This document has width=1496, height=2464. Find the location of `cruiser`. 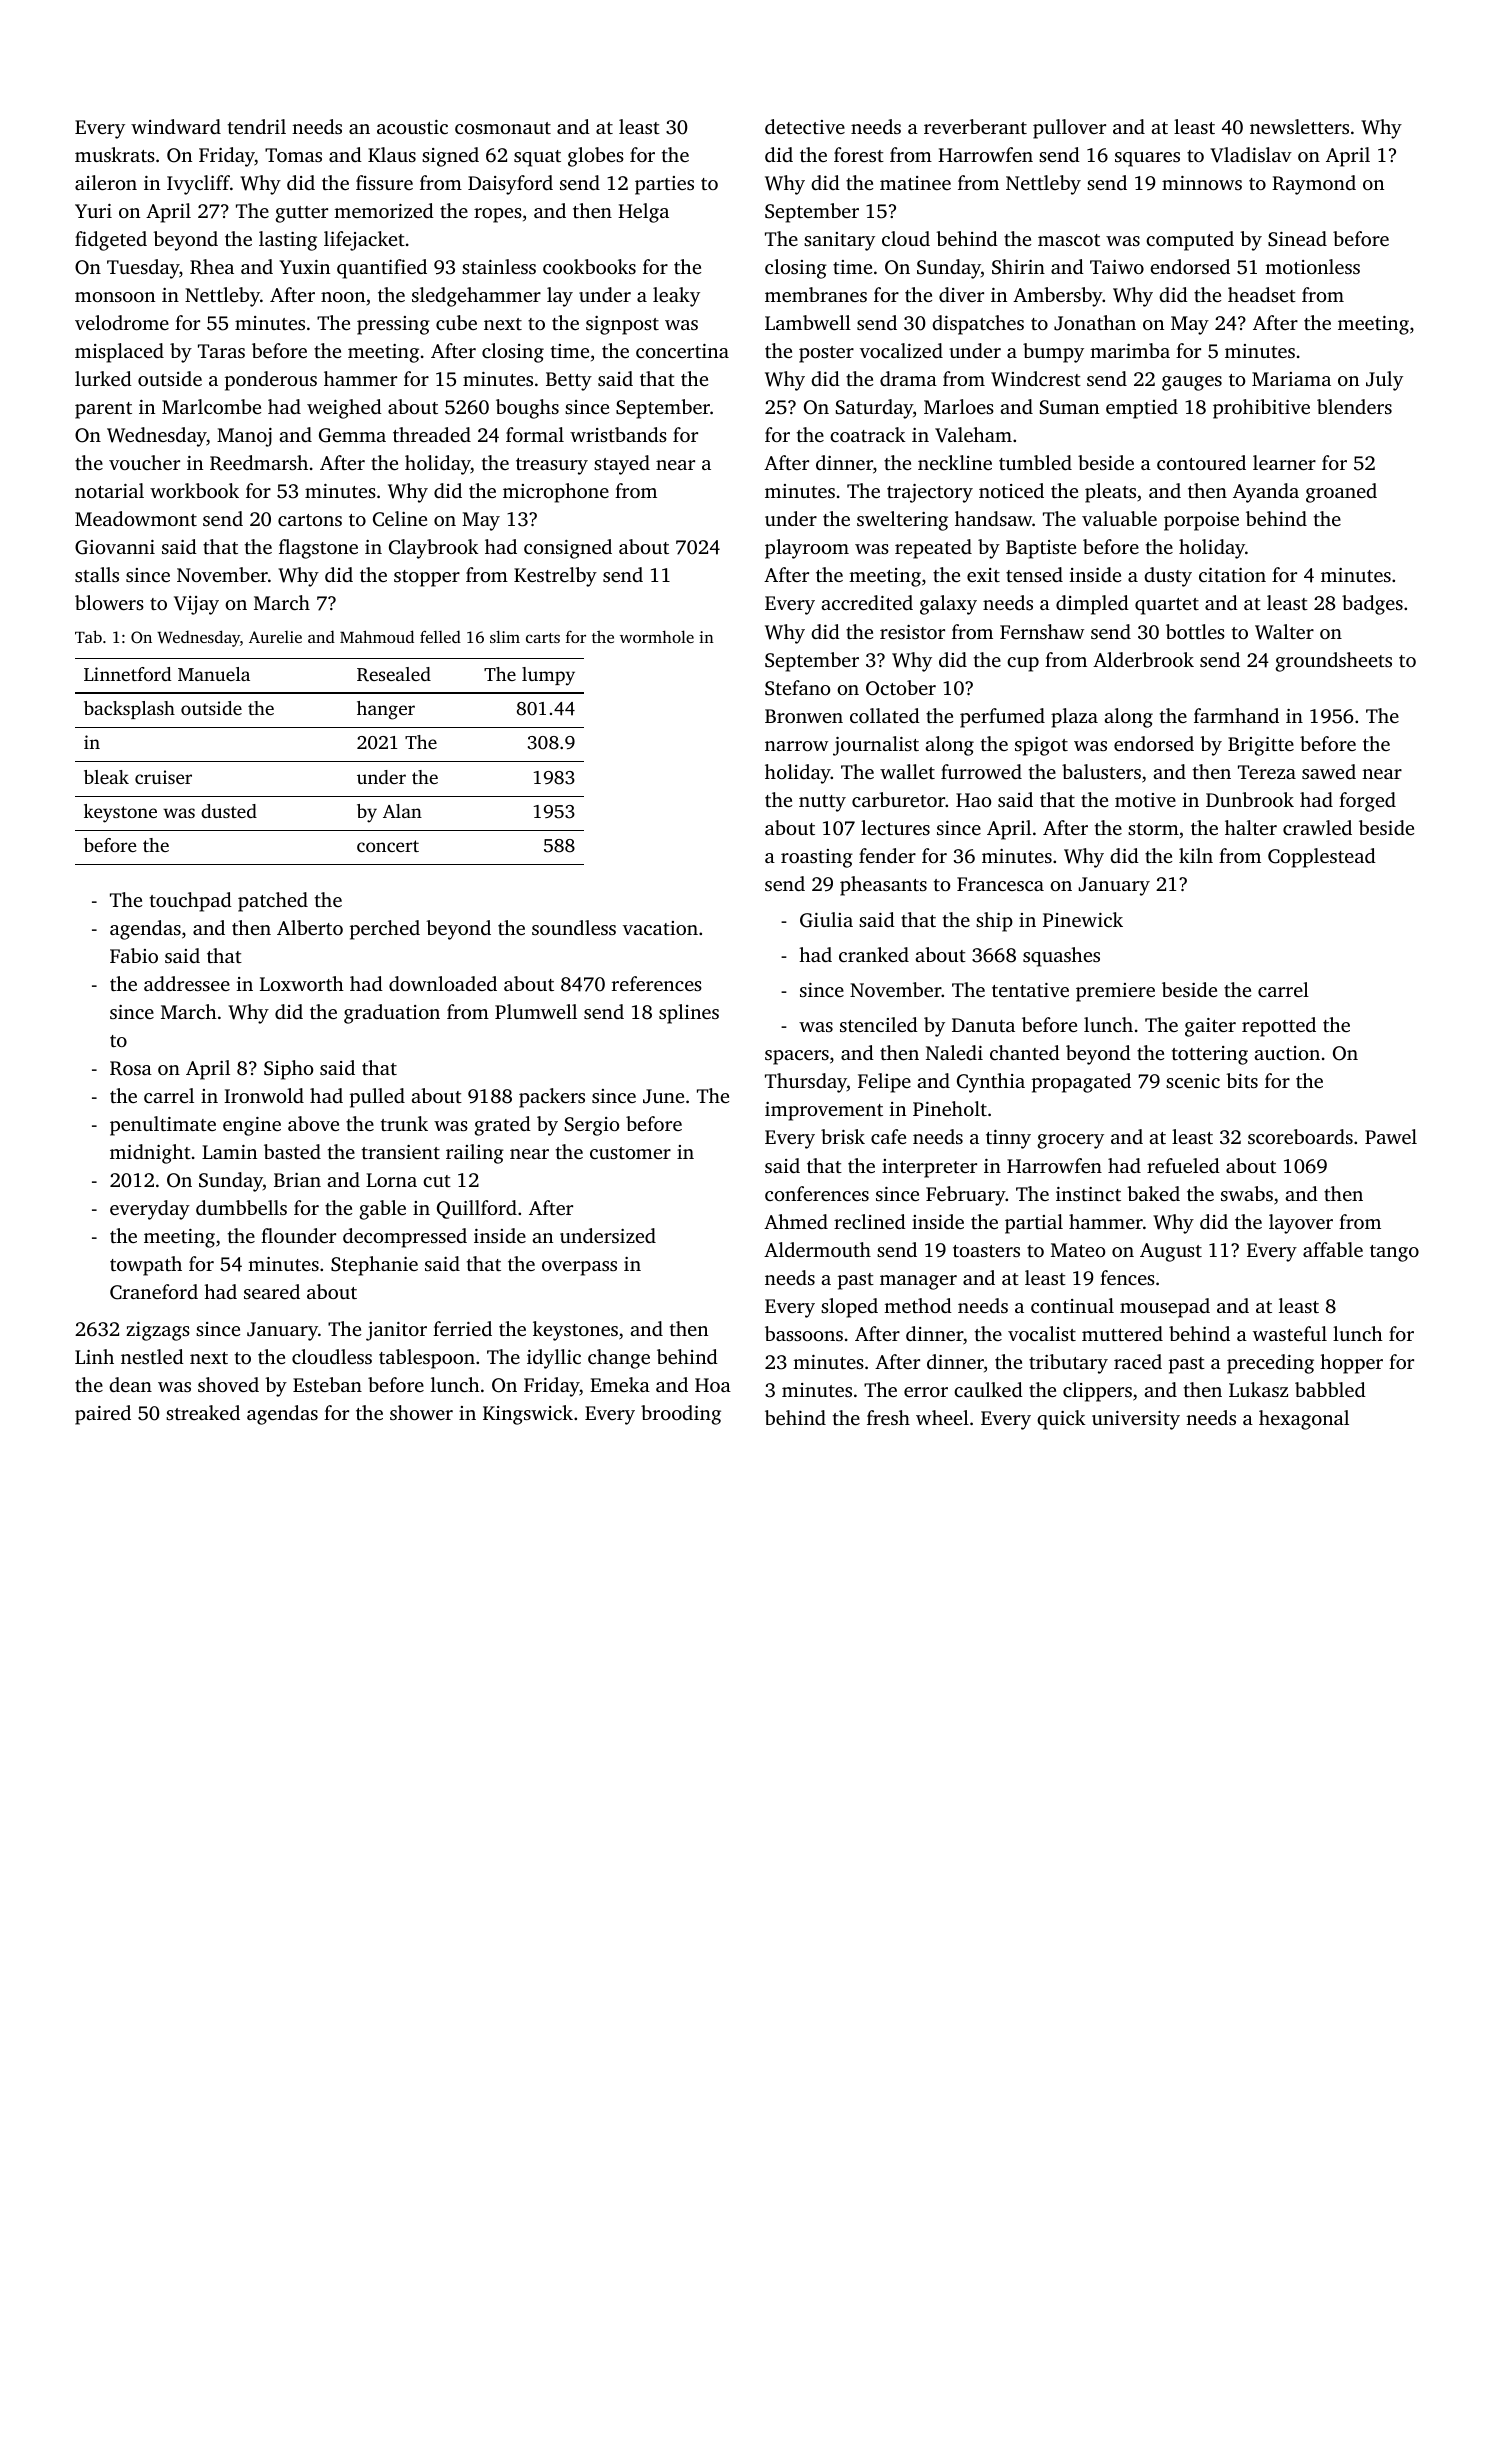

cruiser is located at coordinates (163, 777).
